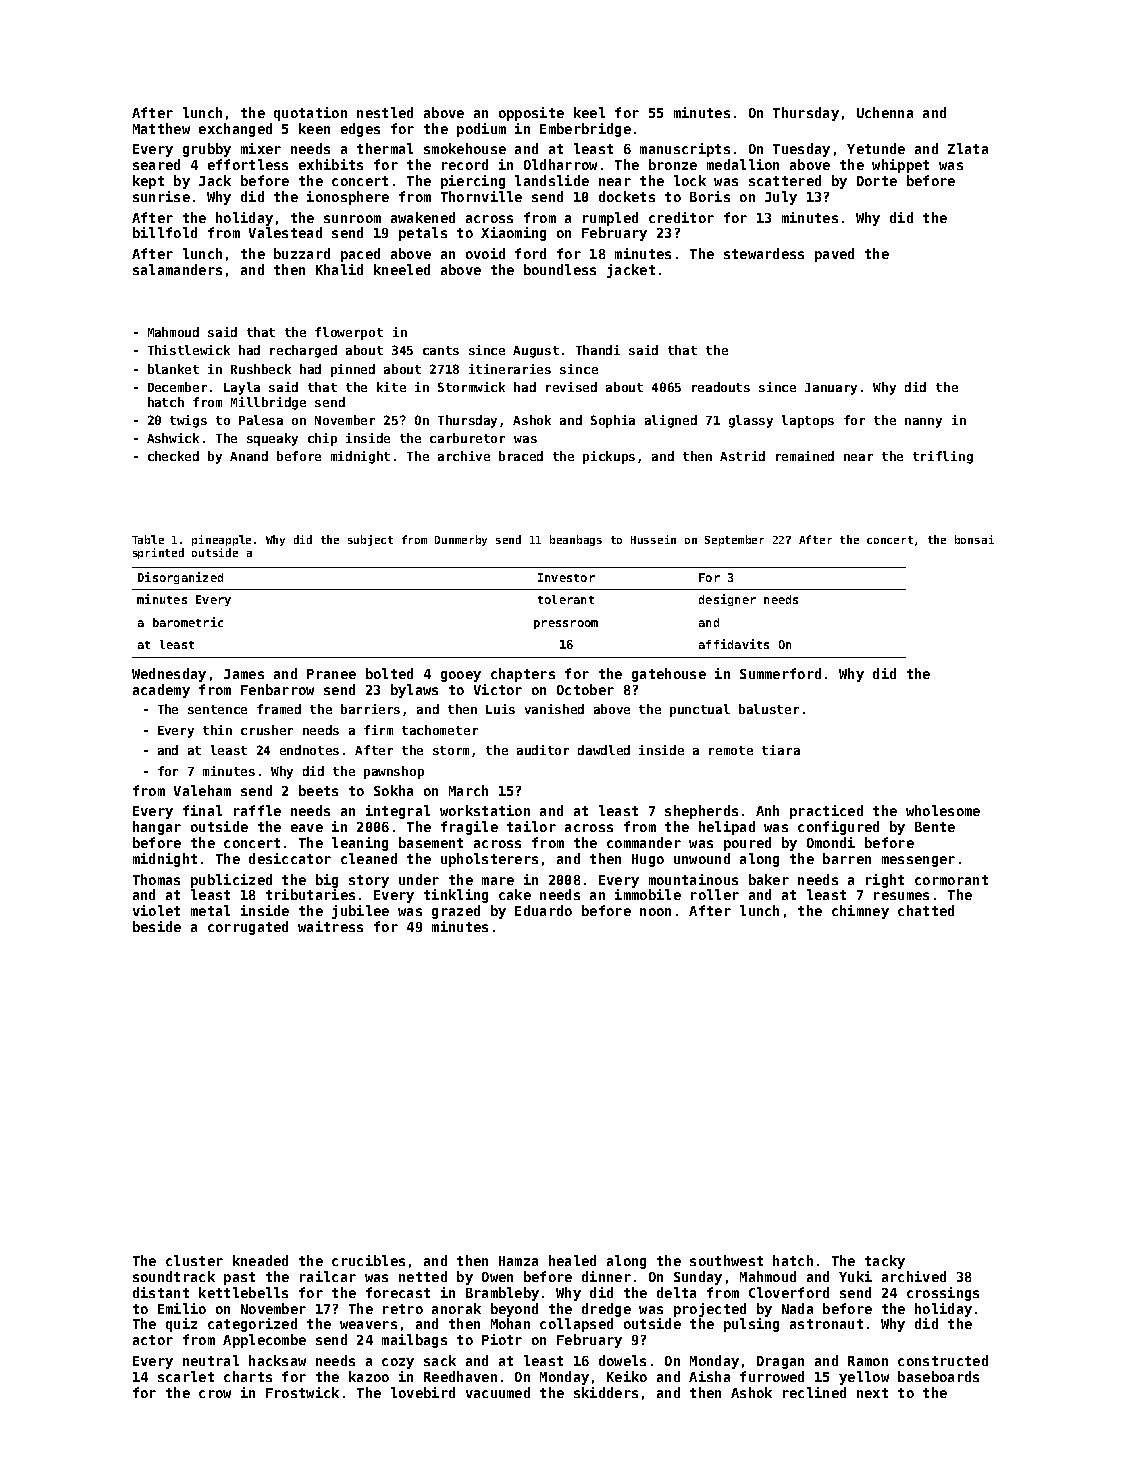  I want to click on reclined, so click(814, 1392).
